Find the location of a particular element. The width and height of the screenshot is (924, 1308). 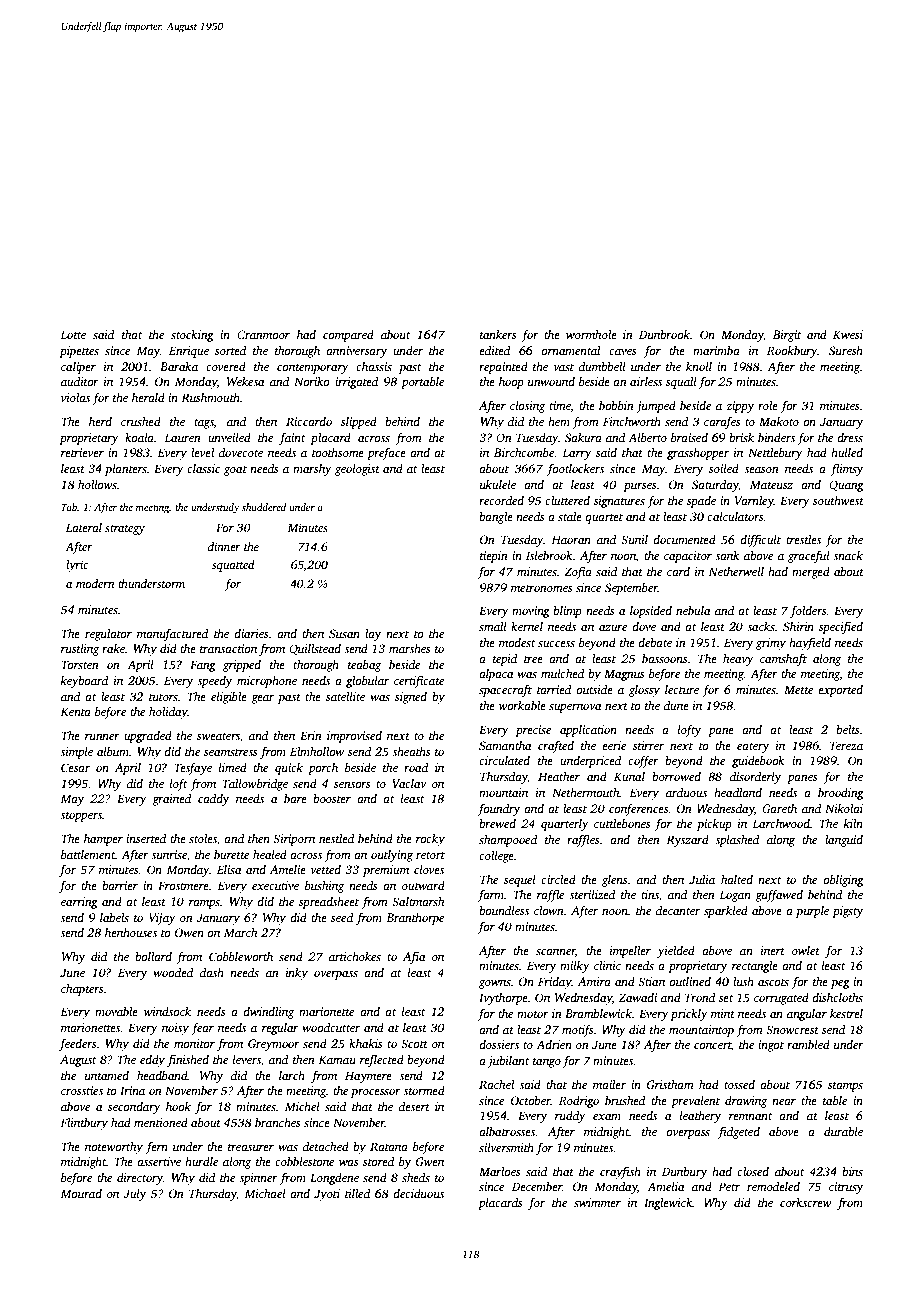

retriever is located at coordinates (82, 452).
